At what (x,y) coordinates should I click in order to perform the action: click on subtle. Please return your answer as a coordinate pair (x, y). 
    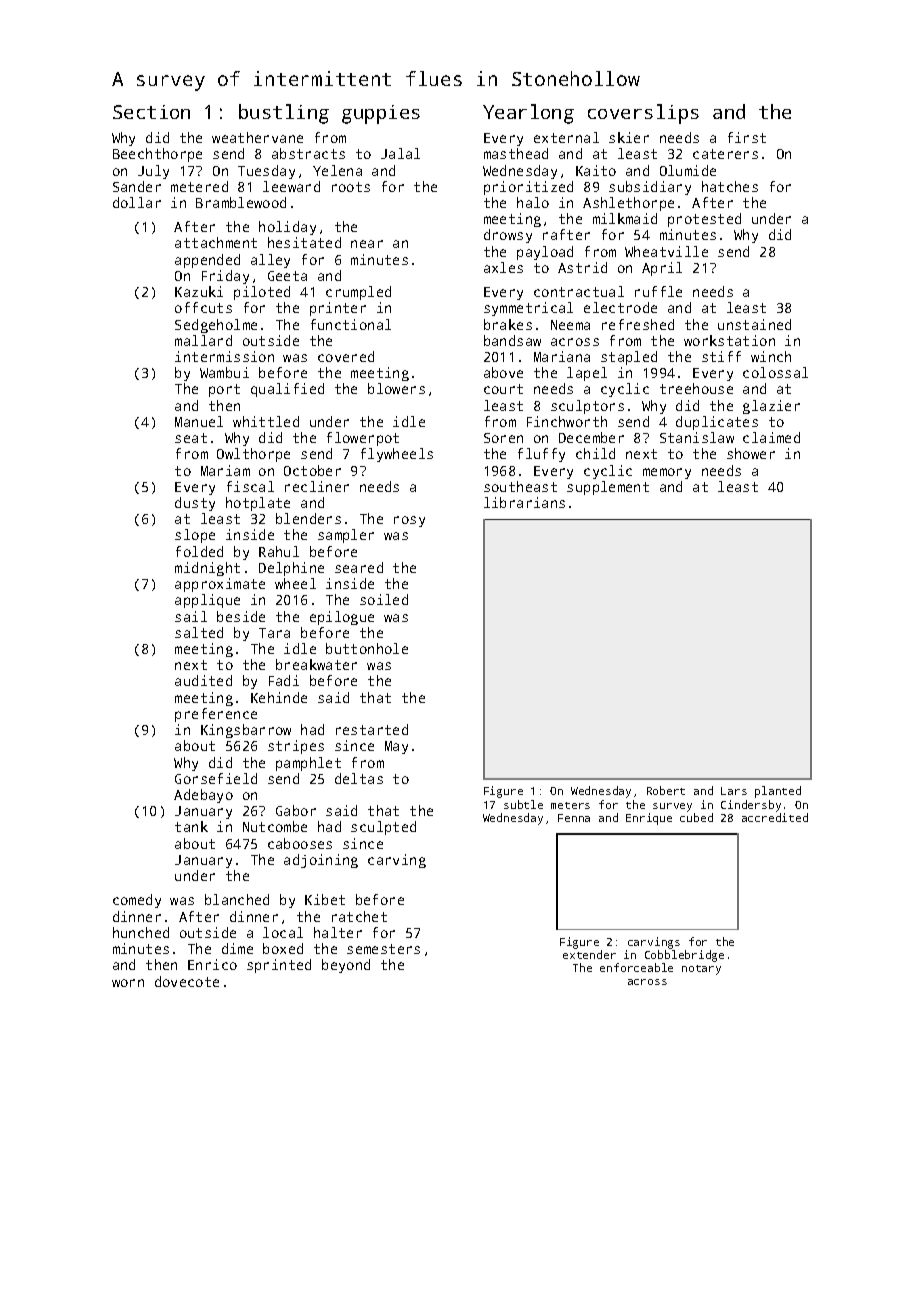
    Looking at the image, I should click on (523, 804).
